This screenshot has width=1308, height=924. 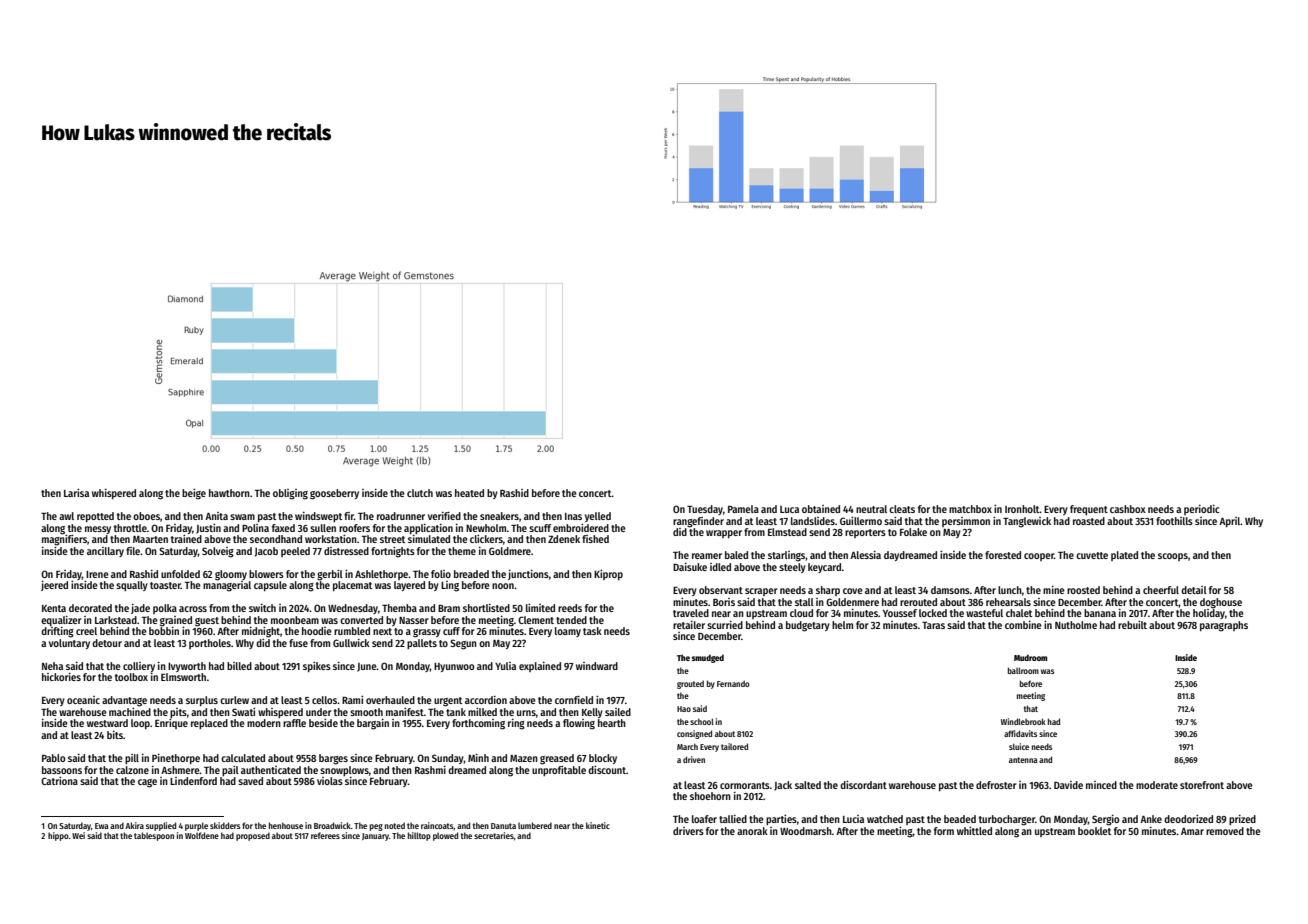 What do you see at coordinates (571, 620) in the screenshot?
I see `tended` at bounding box center [571, 620].
